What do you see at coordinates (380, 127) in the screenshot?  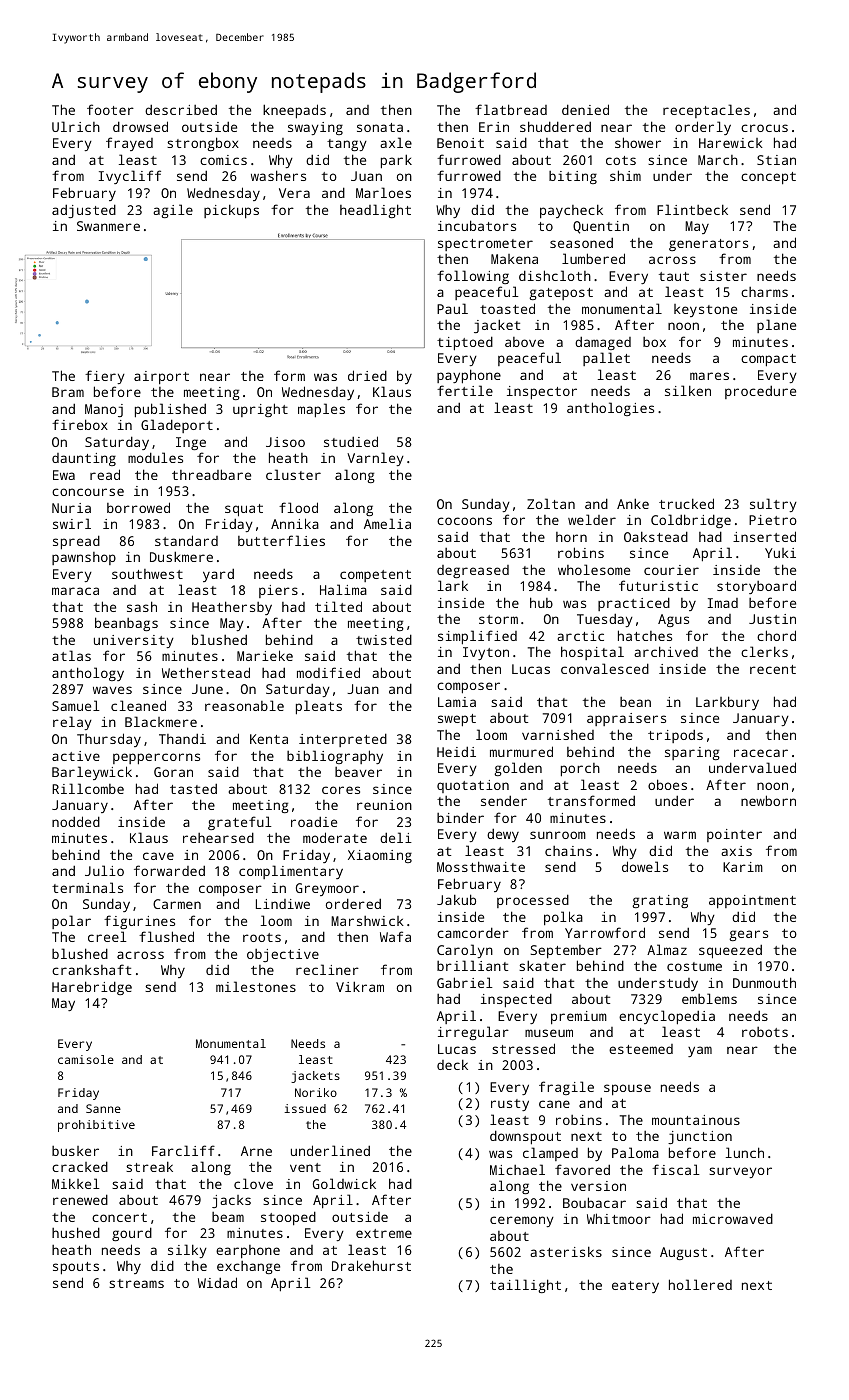 I see `sonata` at bounding box center [380, 127].
